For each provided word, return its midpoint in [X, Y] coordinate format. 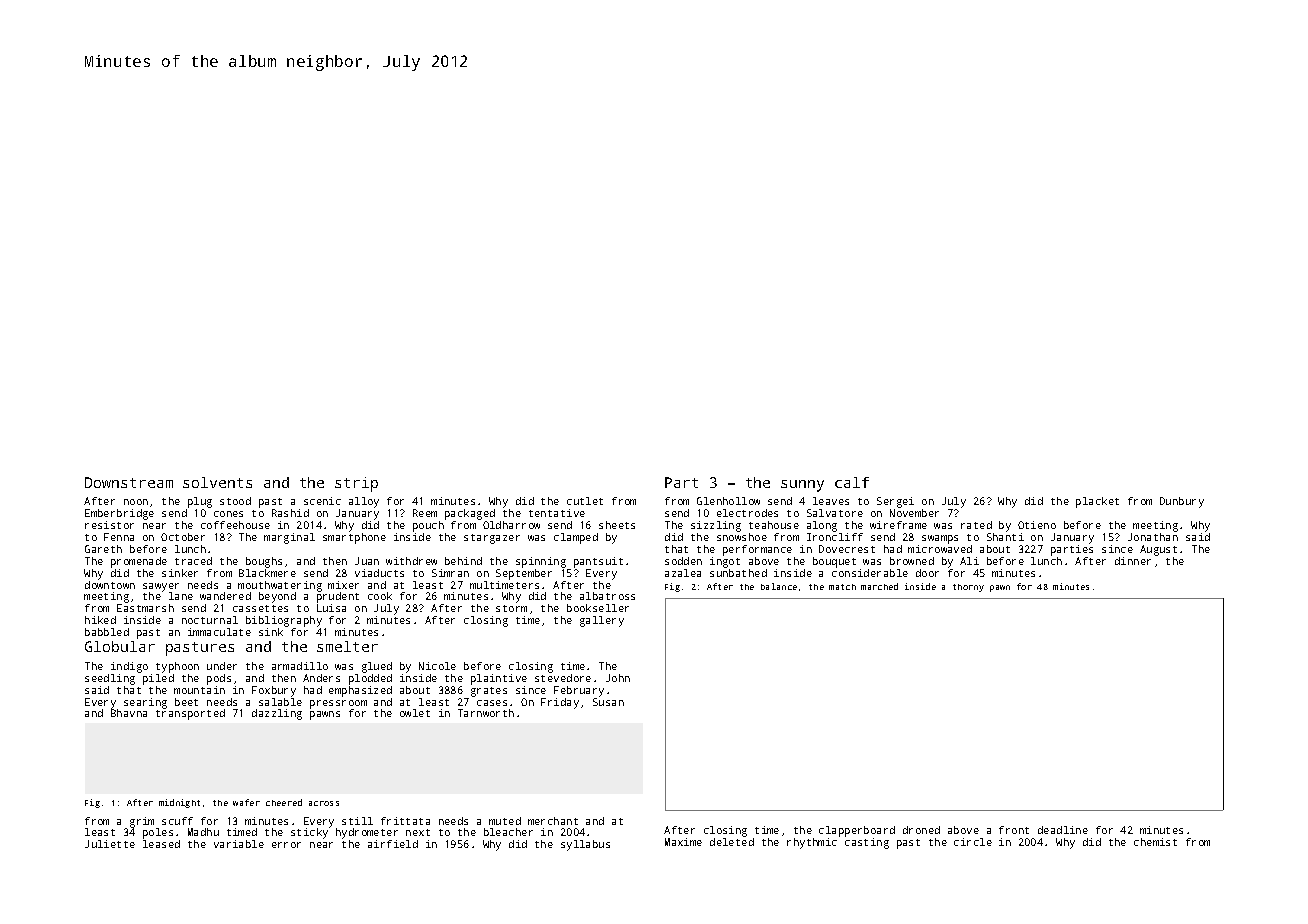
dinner [1133, 561]
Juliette [110, 844]
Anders [321, 678]
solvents [217, 482]
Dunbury [1182, 502]
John [618, 678]
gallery [602, 621]
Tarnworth [486, 713]
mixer [343, 585]
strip [356, 484]
